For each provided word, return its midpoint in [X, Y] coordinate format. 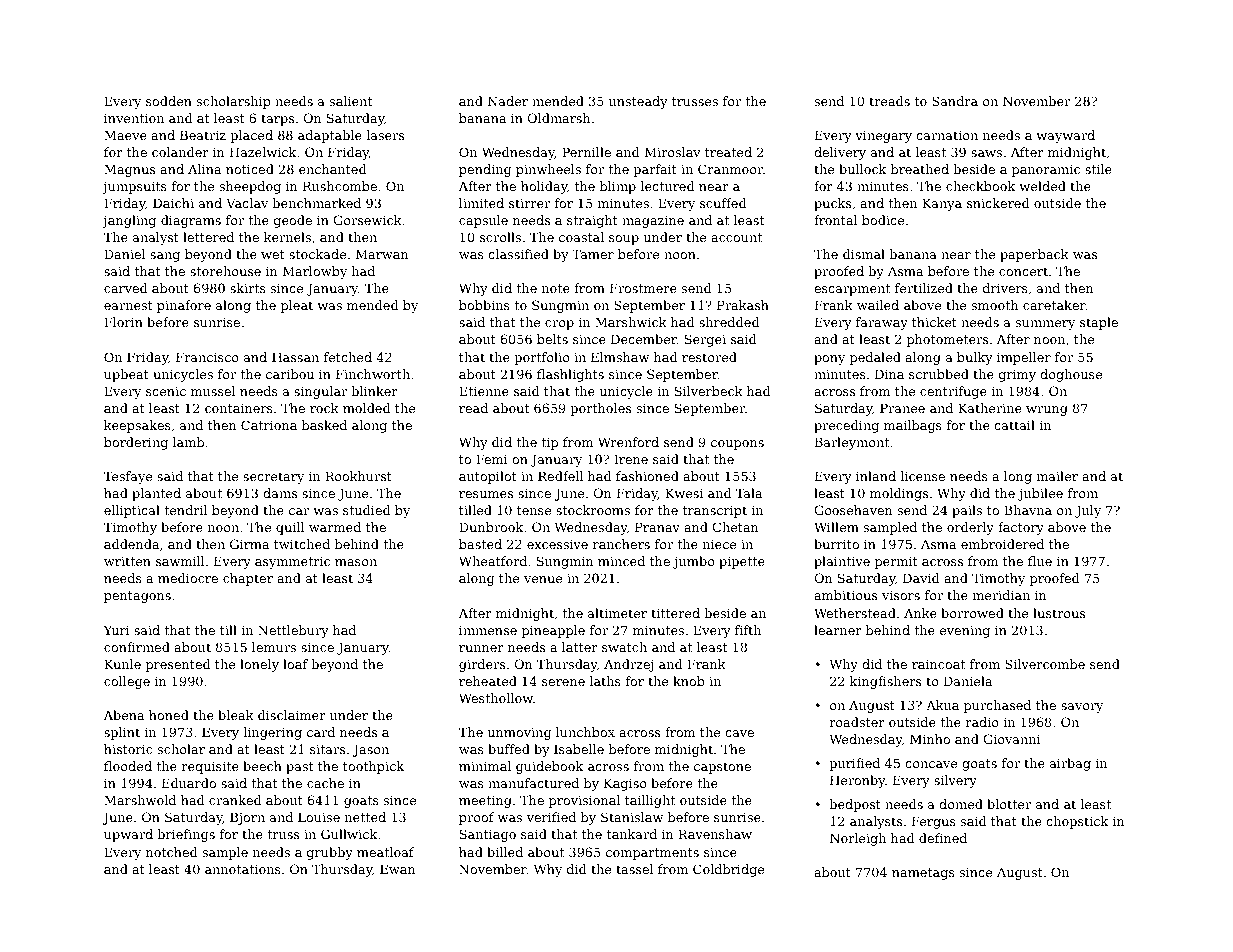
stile [1098, 169]
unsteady [638, 102]
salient [351, 101]
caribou [290, 374]
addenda [131, 544]
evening [965, 632]
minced [621, 561]
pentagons [137, 597]
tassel [634, 869]
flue [1040, 561]
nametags [923, 874]
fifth [748, 630]
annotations [243, 869]
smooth [995, 305]
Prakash [743, 305]
